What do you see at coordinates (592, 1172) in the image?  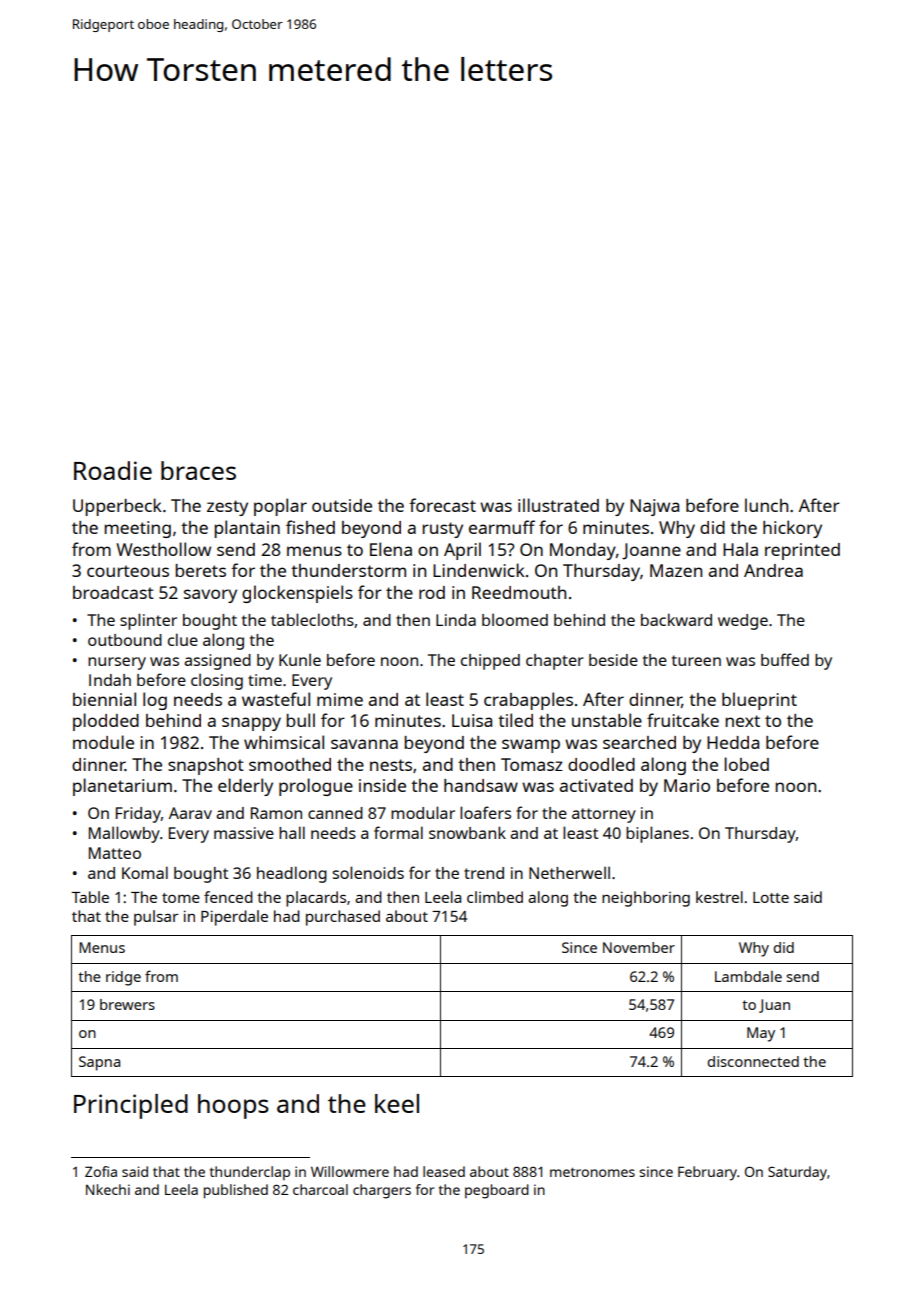 I see `metronomes` at bounding box center [592, 1172].
